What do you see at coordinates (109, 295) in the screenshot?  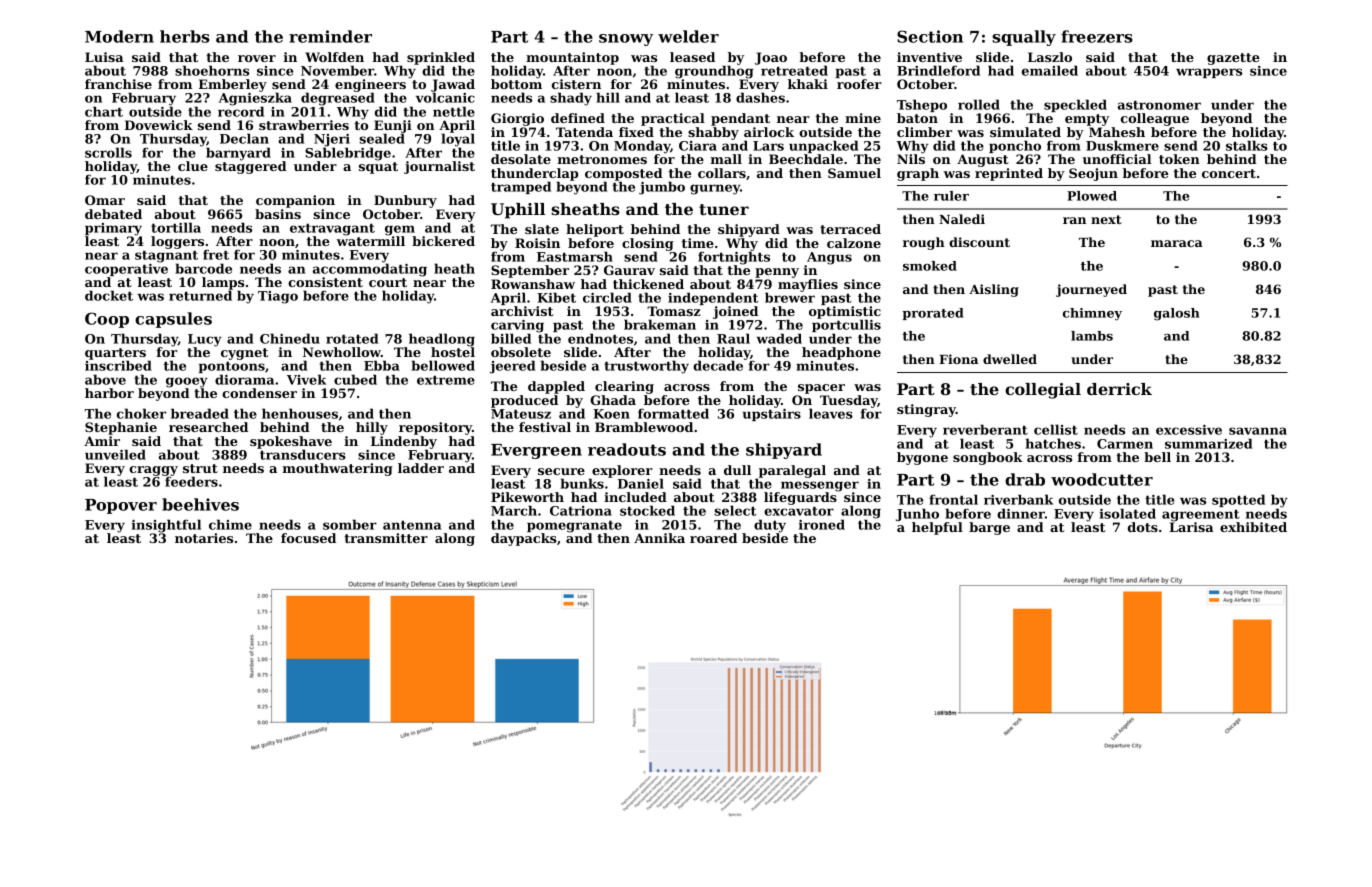 I see `docket` at bounding box center [109, 295].
